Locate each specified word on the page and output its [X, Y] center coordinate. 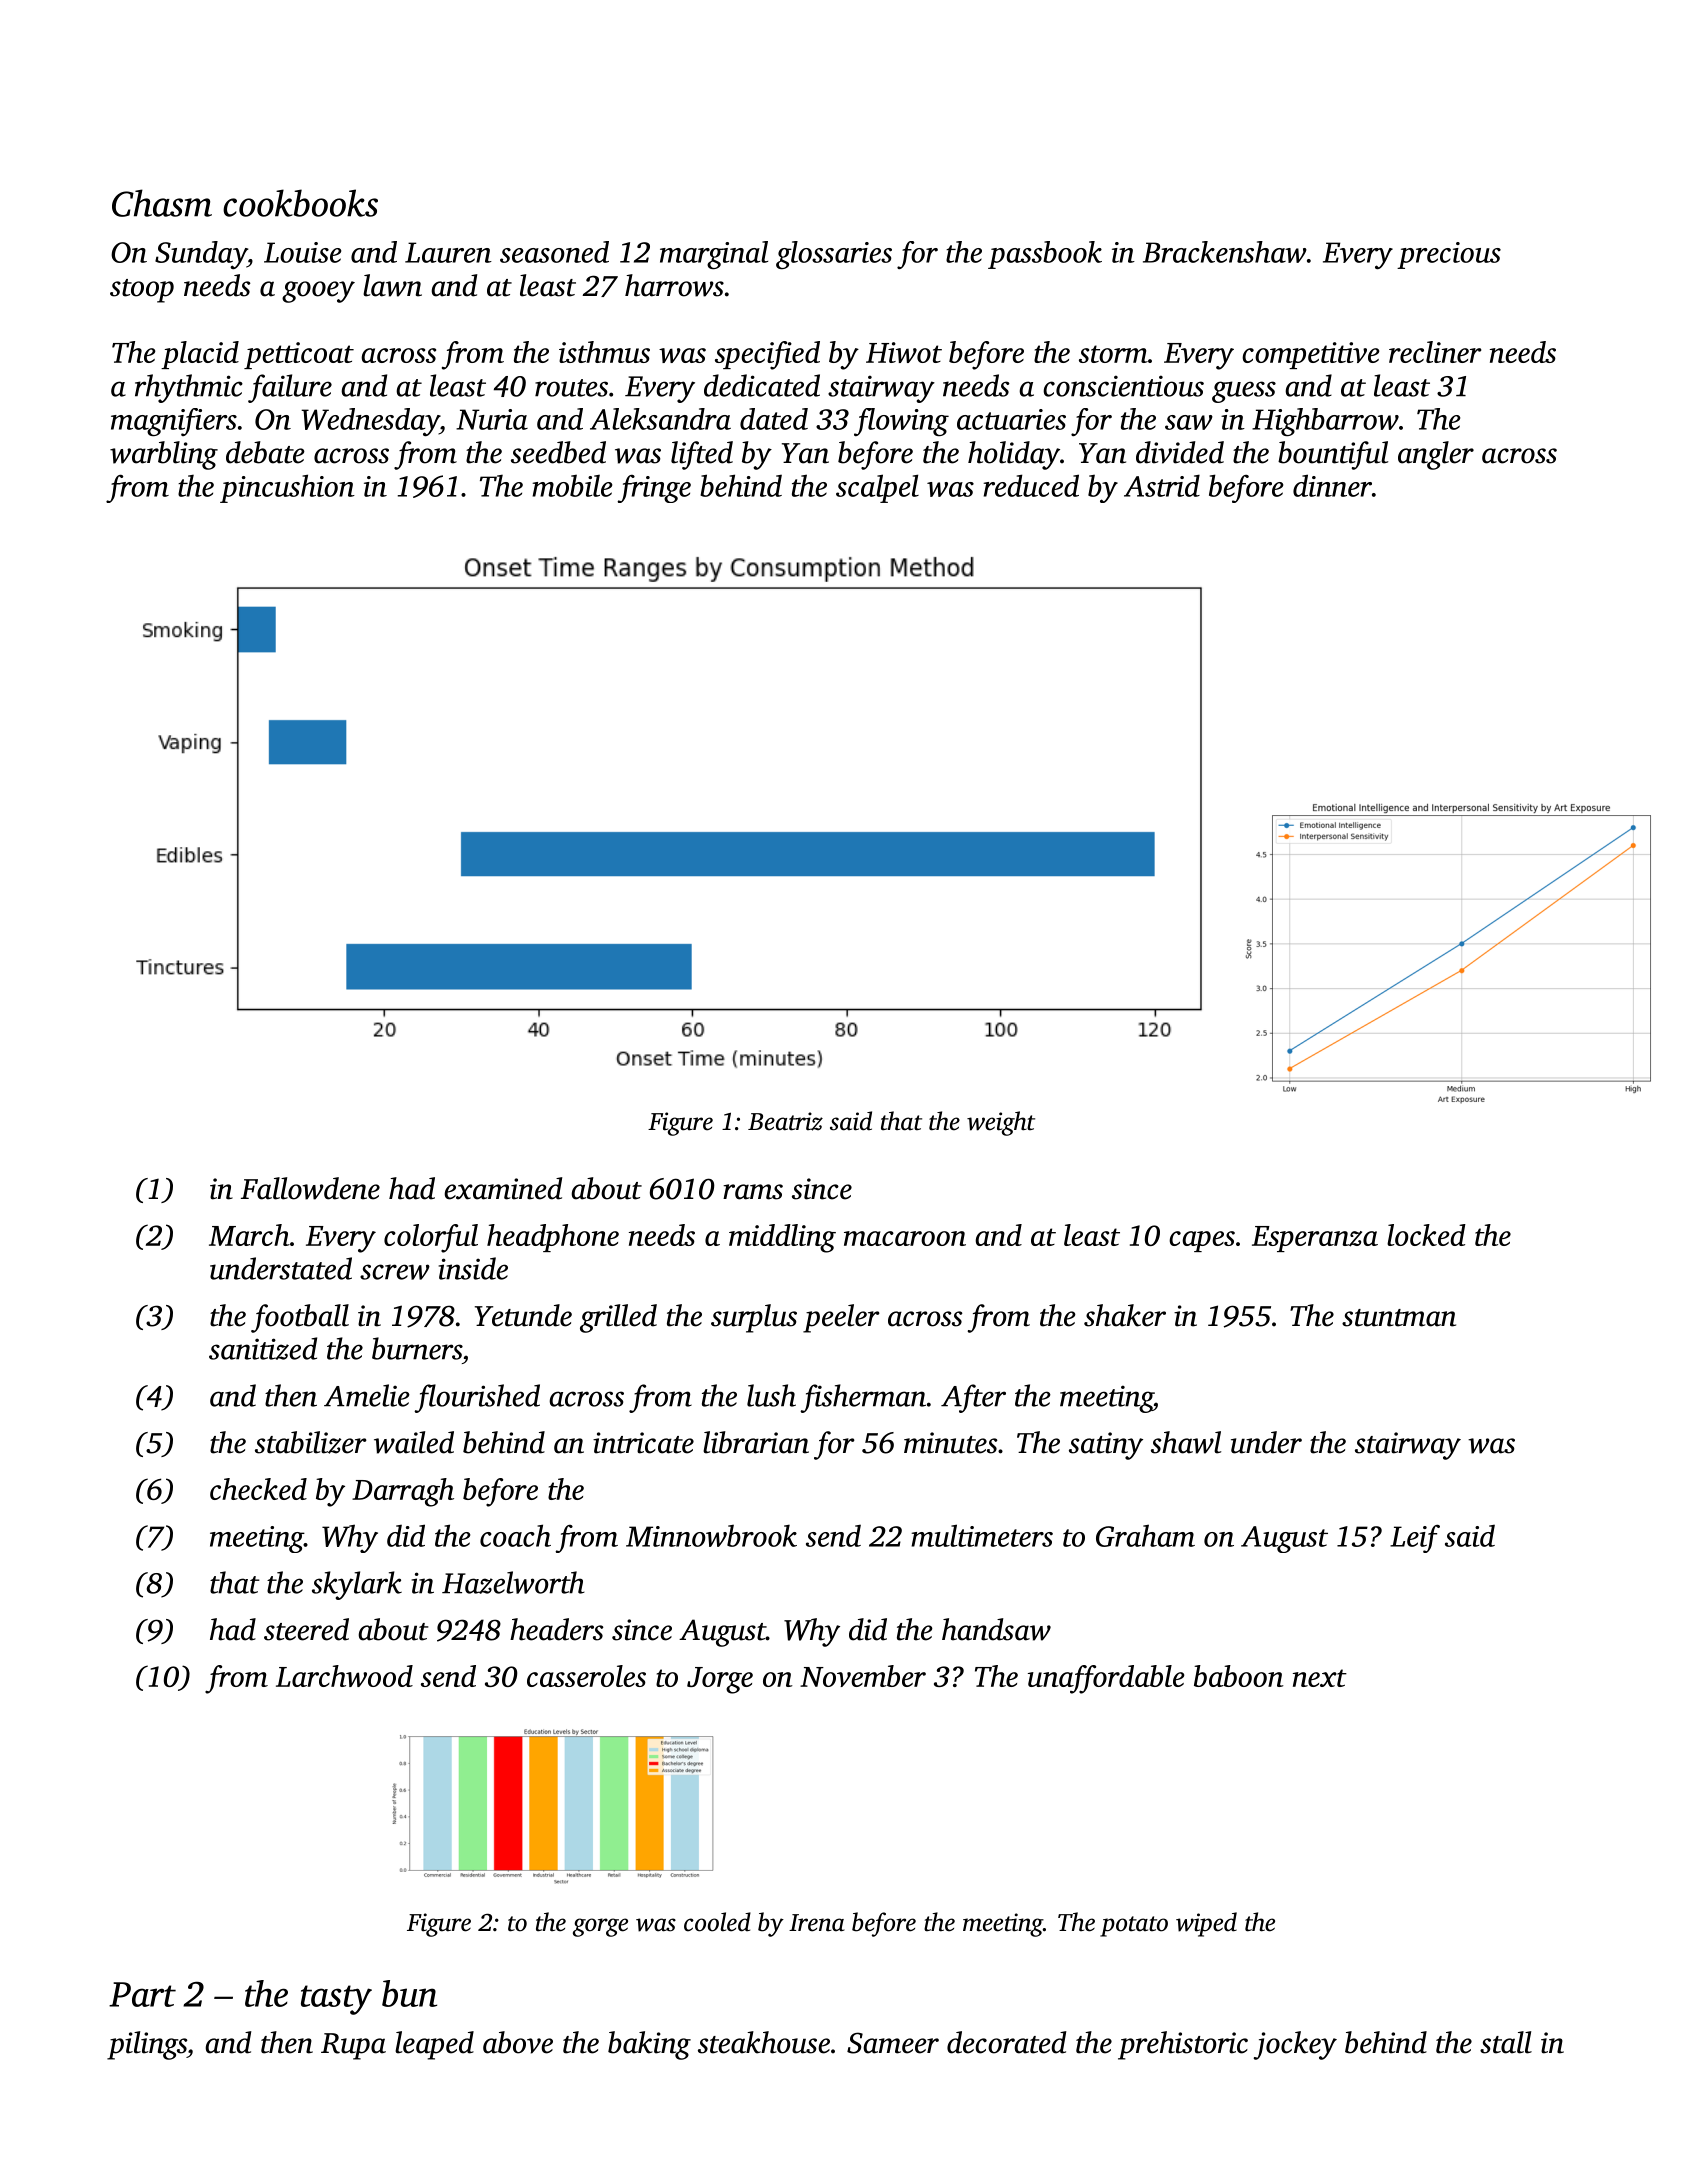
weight [1001, 1123]
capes [1202, 1241]
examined [503, 1188]
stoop [142, 291]
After [973, 1398]
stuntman [1399, 1318]
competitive [1311, 355]
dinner [1332, 485]
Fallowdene [310, 1188]
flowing [901, 422]
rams [753, 1192]
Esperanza [1315, 1239]
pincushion [287, 488]
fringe [654, 489]
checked [258, 1489]
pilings [147, 2045]
